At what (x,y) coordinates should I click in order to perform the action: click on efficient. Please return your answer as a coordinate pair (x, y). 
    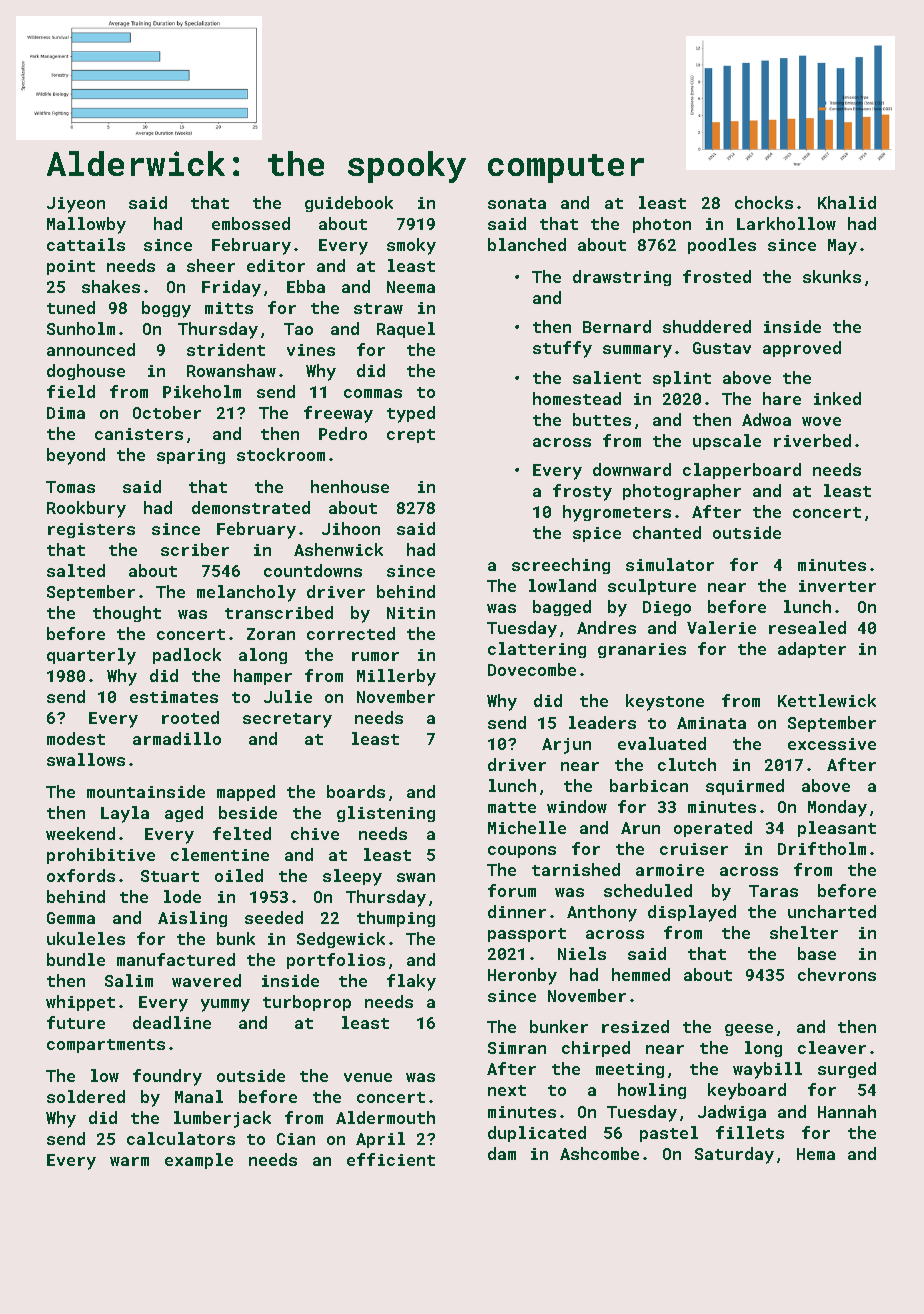
    Looking at the image, I should click on (391, 1159).
